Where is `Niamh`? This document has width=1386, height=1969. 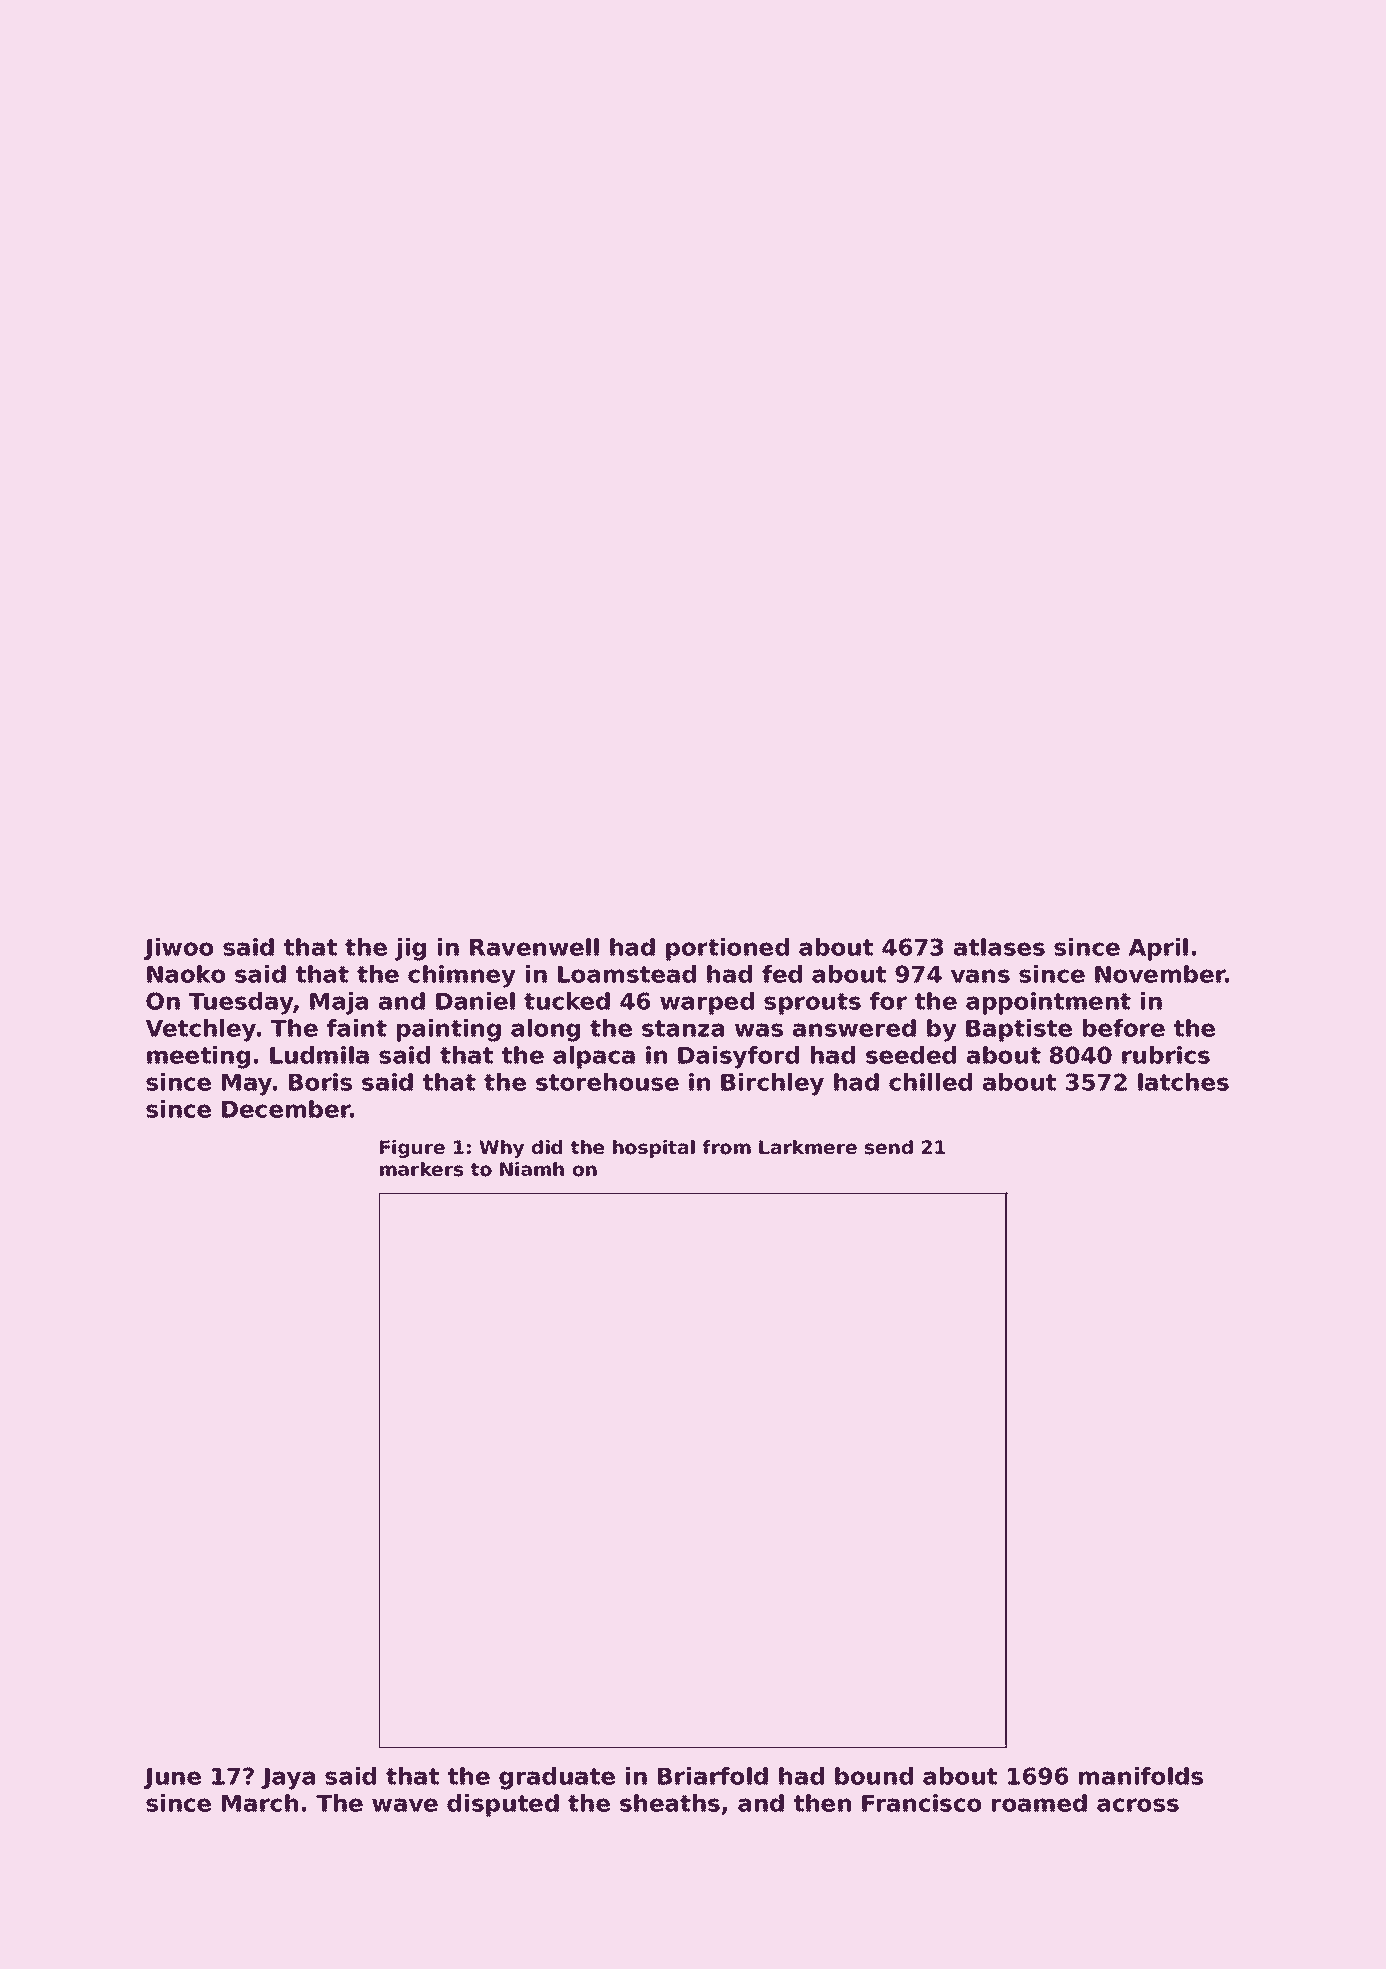 Niamh is located at coordinates (532, 1169).
